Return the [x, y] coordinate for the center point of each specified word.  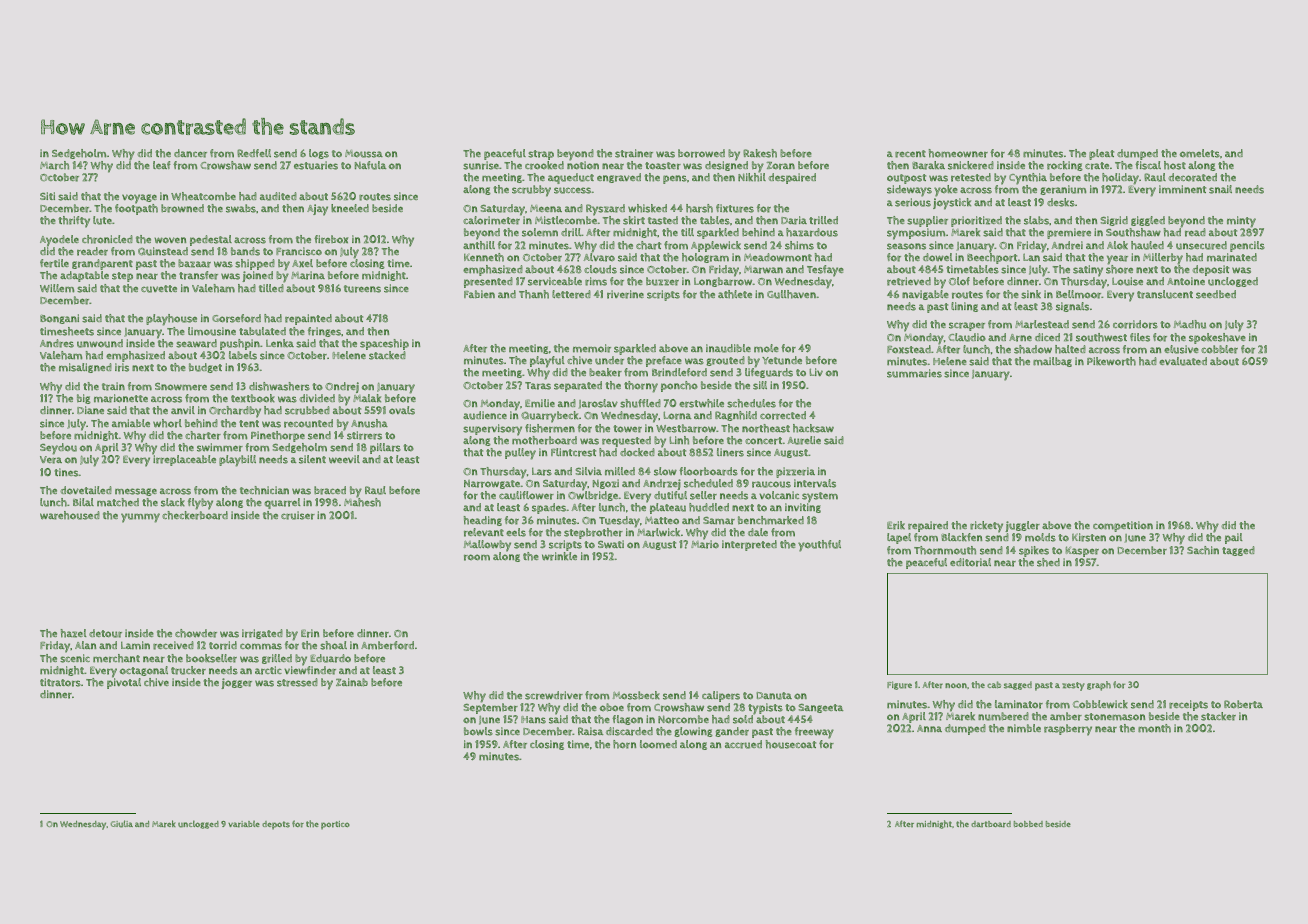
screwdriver [554, 695]
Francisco [299, 251]
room [477, 557]
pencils [1247, 246]
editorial [970, 562]
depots [276, 825]
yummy [140, 518]
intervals [815, 483]
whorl [167, 423]
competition [1123, 526]
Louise [1127, 281]
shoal [333, 645]
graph [1099, 686]
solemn [540, 232]
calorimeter [491, 220]
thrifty [74, 222]
